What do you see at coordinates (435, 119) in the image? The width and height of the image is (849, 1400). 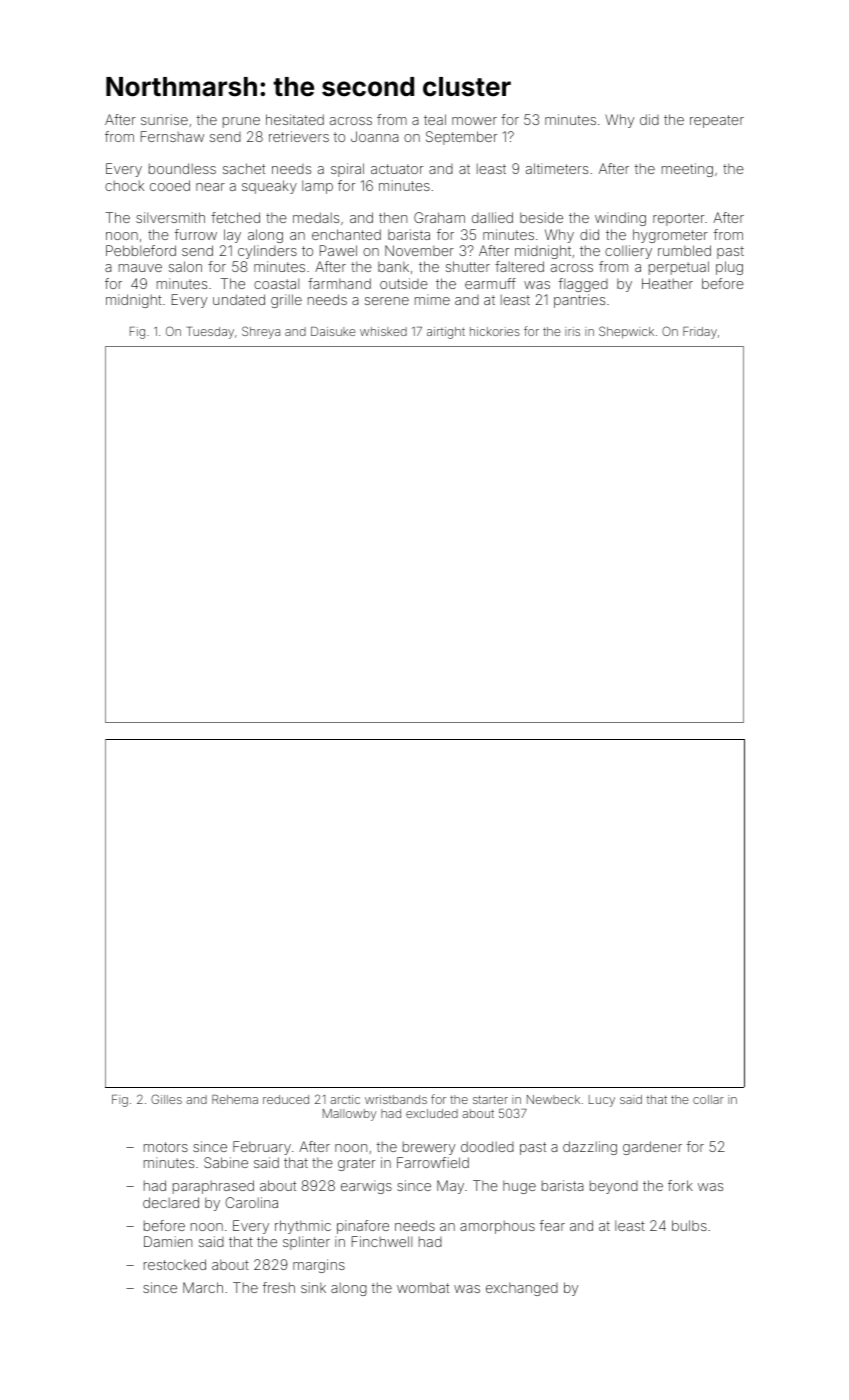 I see `teal` at bounding box center [435, 119].
